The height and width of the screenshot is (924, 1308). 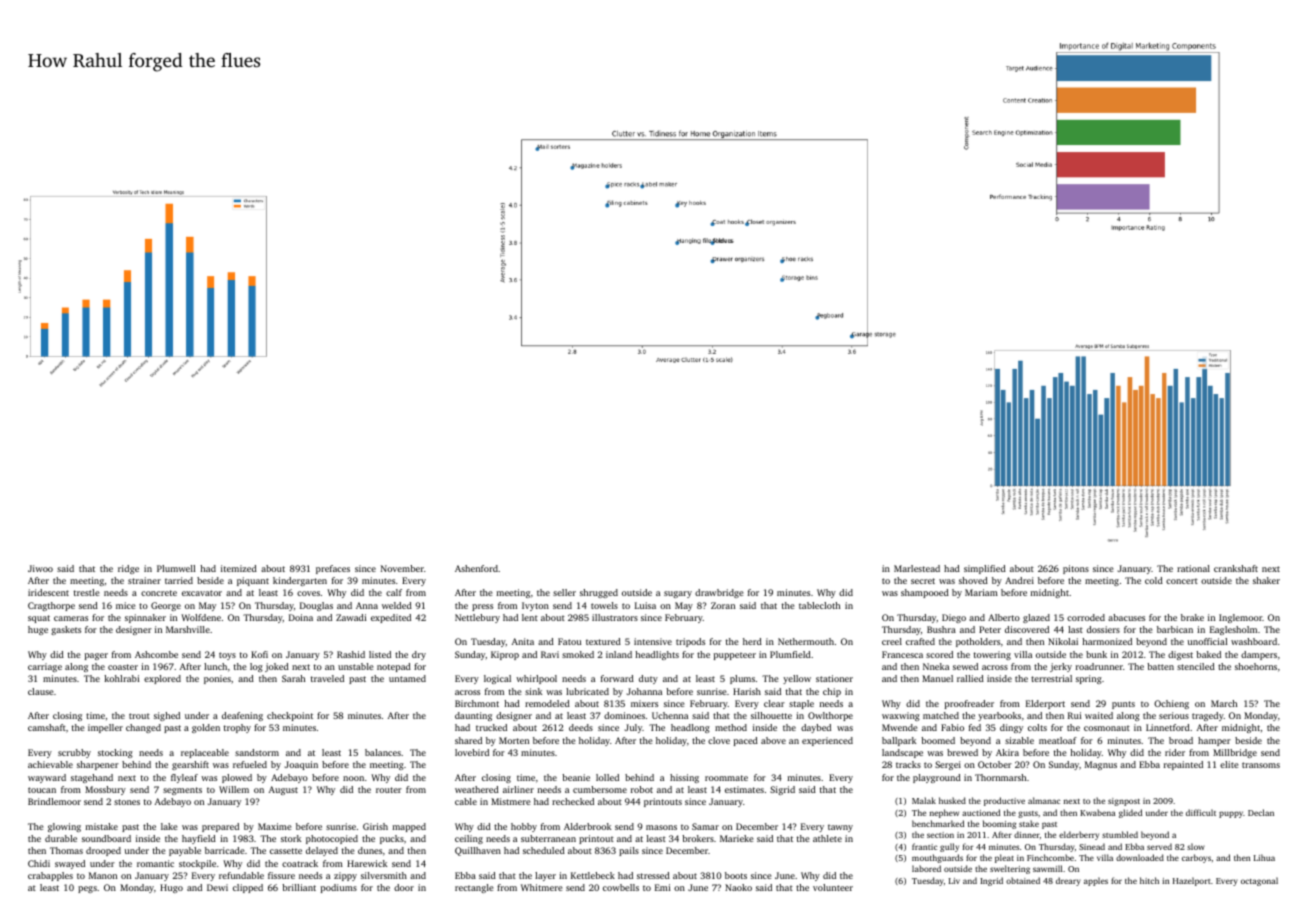 What do you see at coordinates (645, 605) in the screenshot?
I see `Luisa` at bounding box center [645, 605].
